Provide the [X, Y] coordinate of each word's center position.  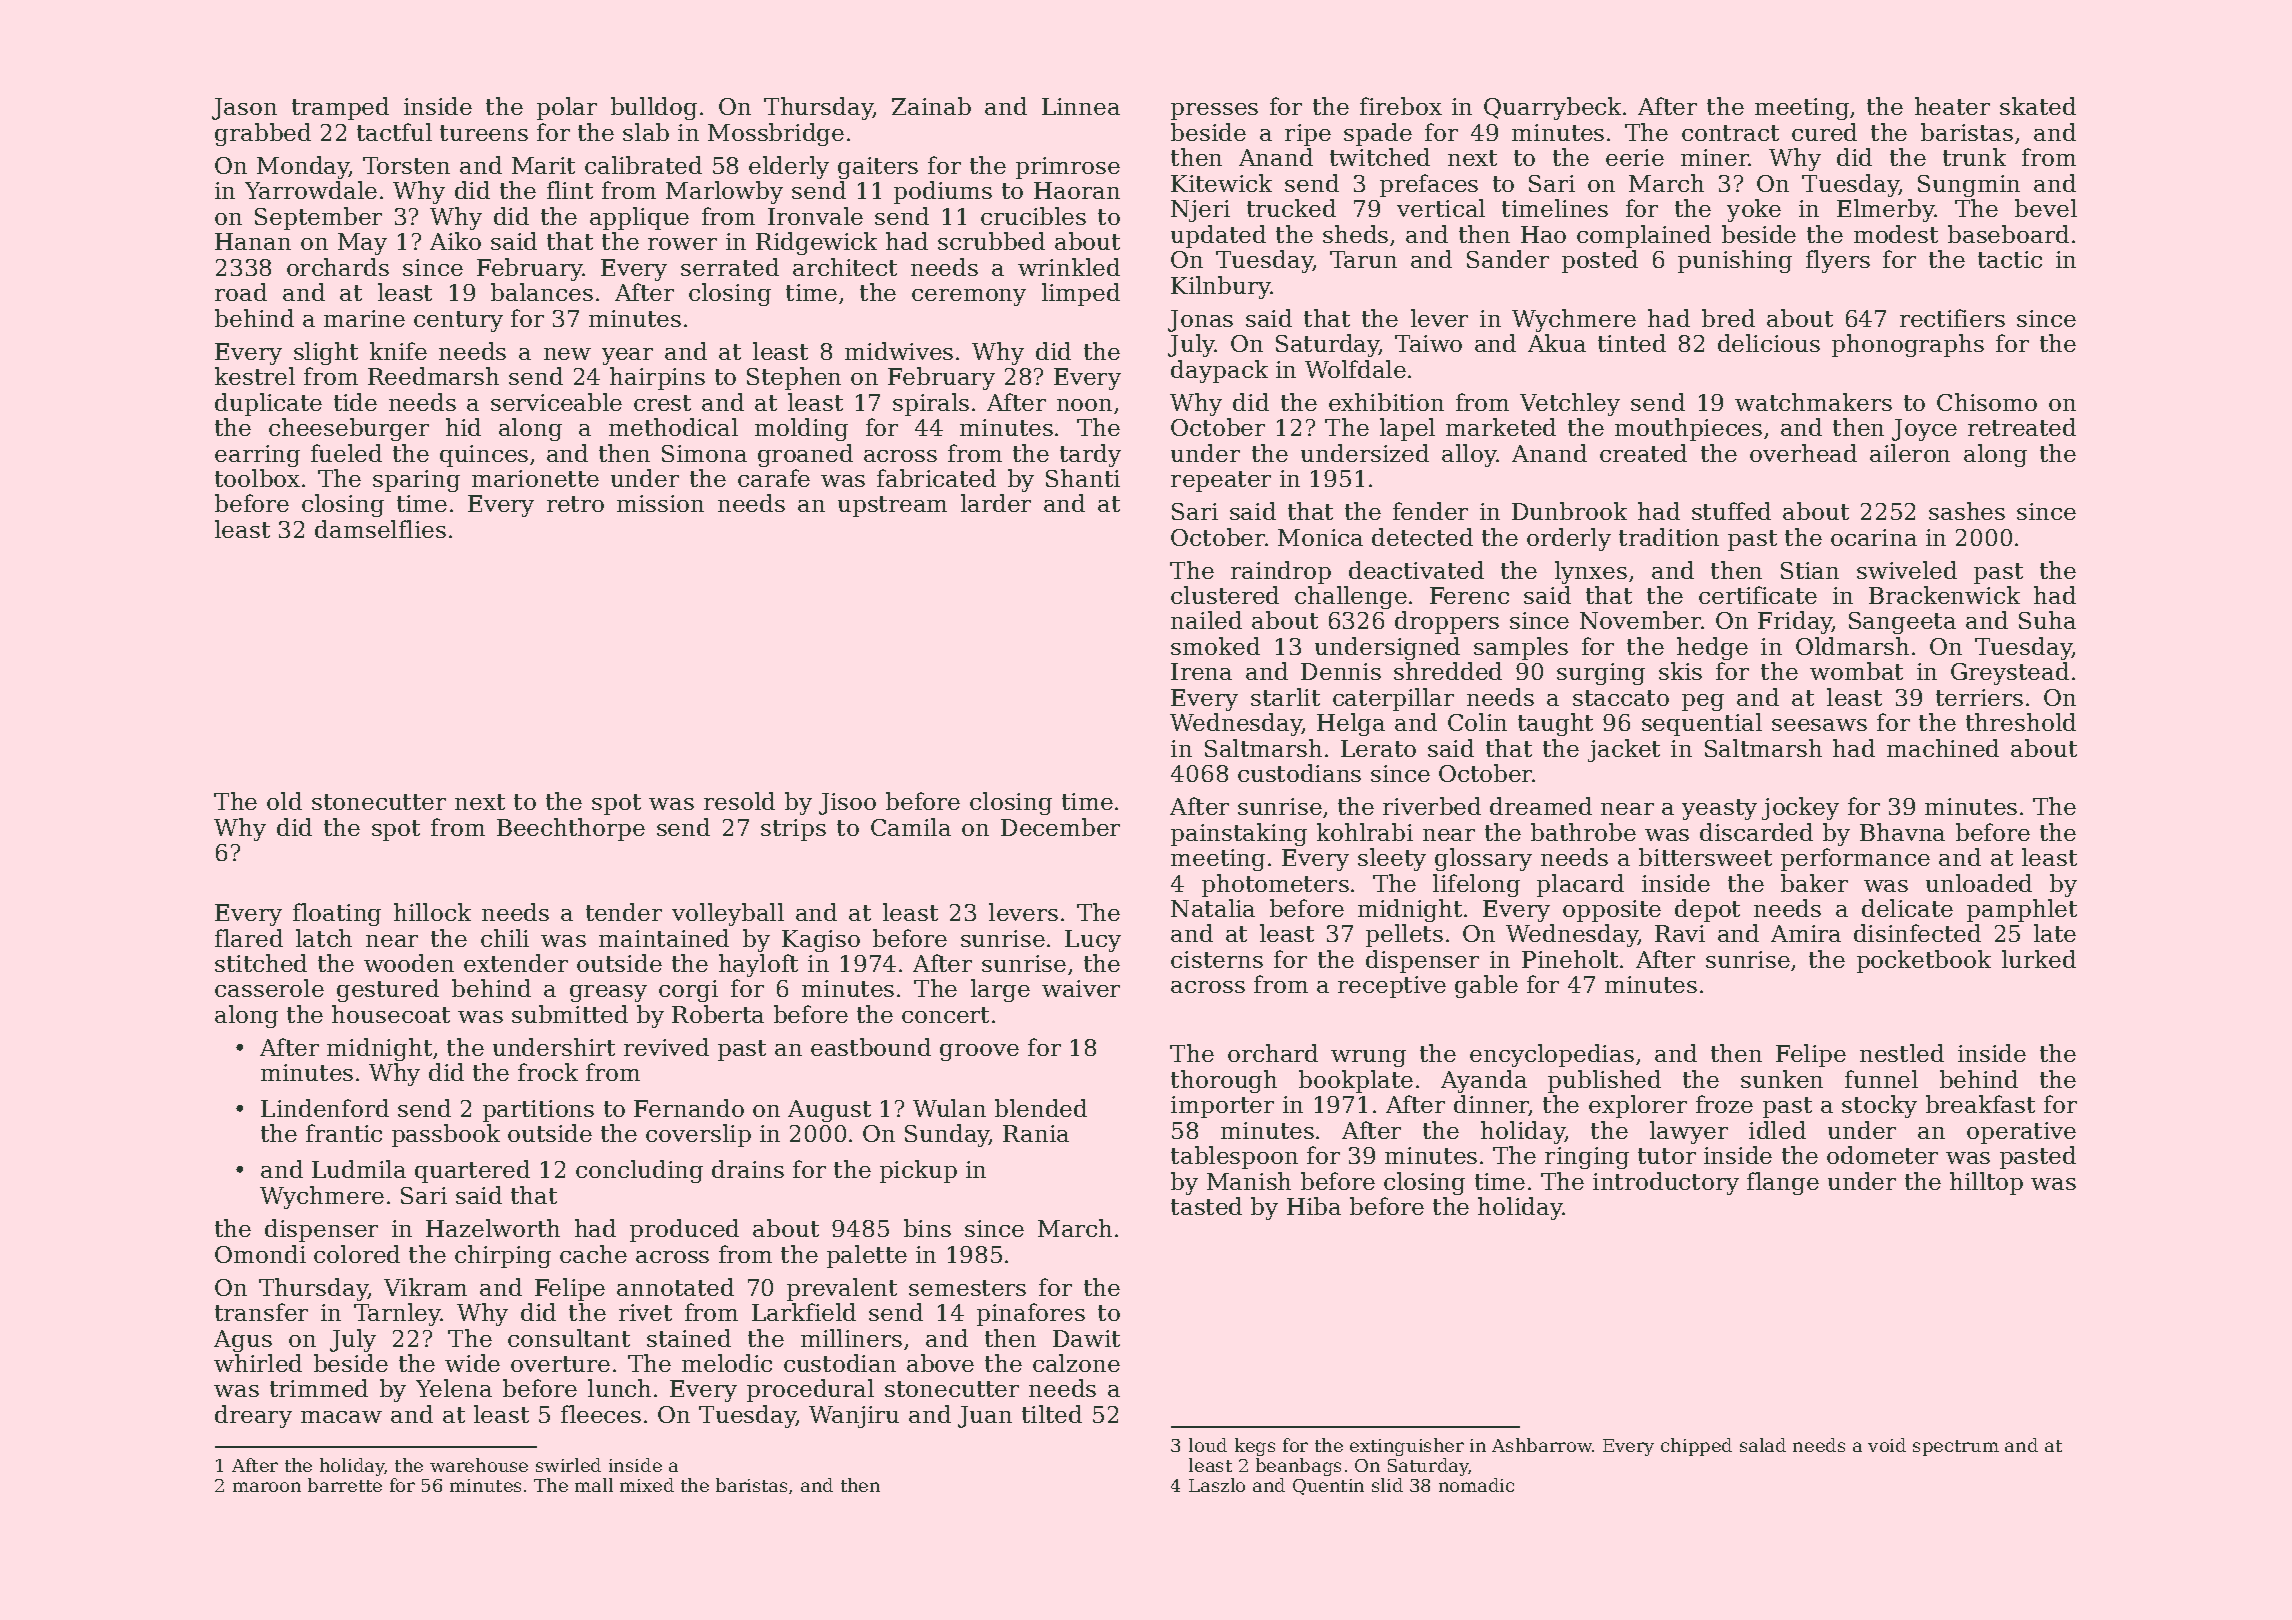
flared [249, 938]
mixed [647, 1485]
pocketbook [1924, 961]
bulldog [654, 108]
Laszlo [1217, 1485]
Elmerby [1886, 210]
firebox [1401, 106]
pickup [918, 1171]
